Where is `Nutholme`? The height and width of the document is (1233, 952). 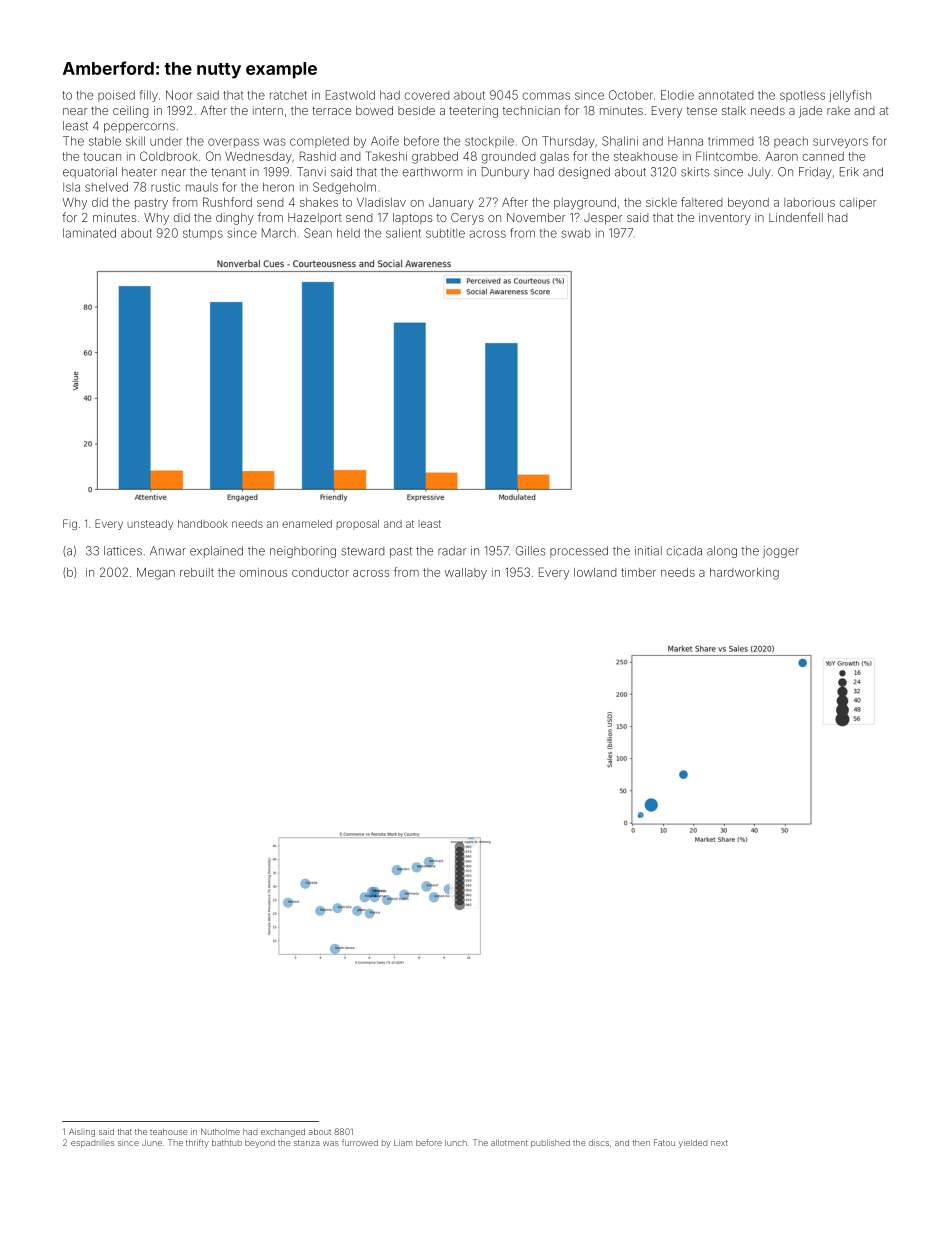
Nutholme is located at coordinates (220, 1131).
